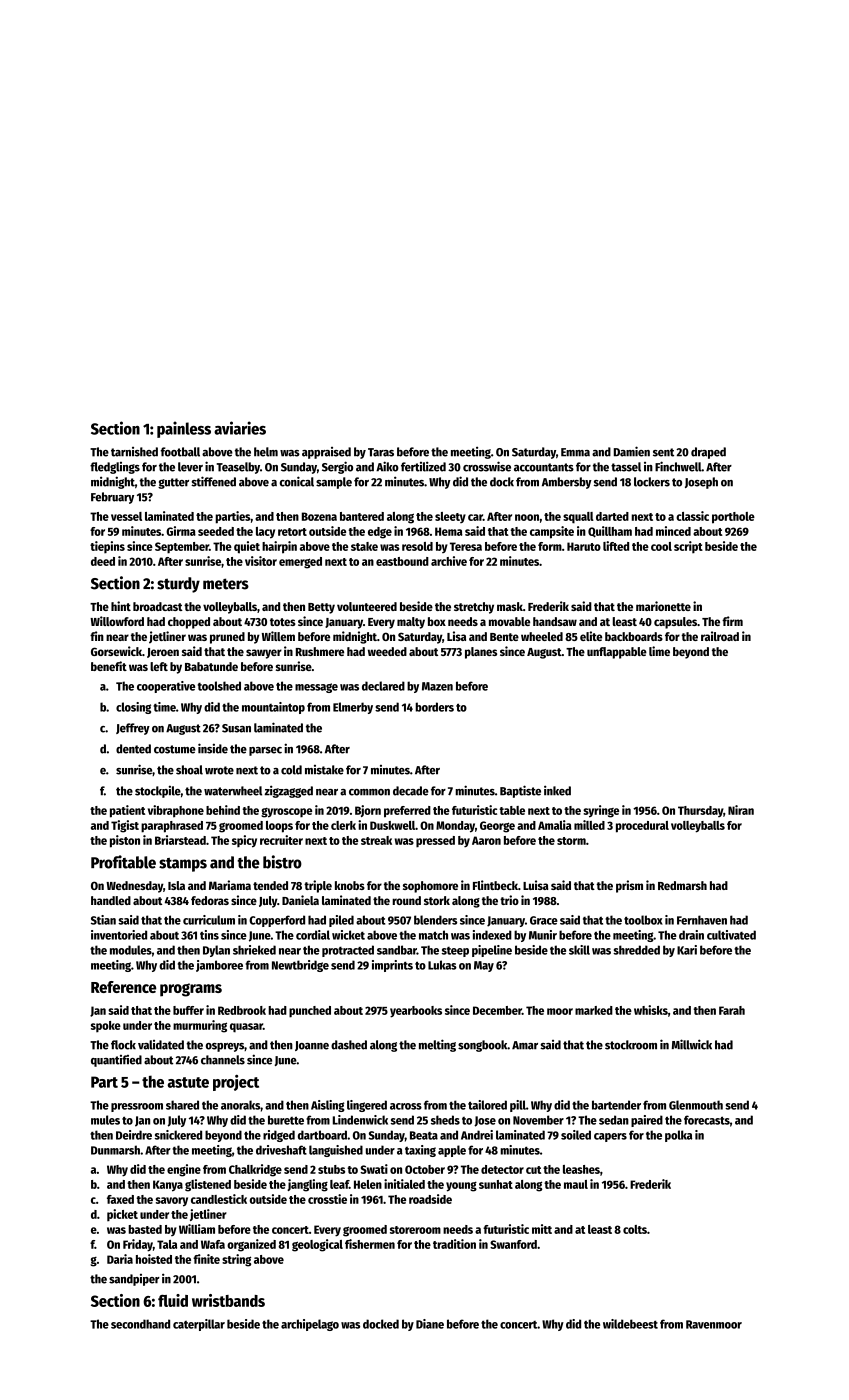 This screenshot has height=1400, width=849. Describe the element at coordinates (181, 531) in the screenshot. I see `Girma` at that location.
